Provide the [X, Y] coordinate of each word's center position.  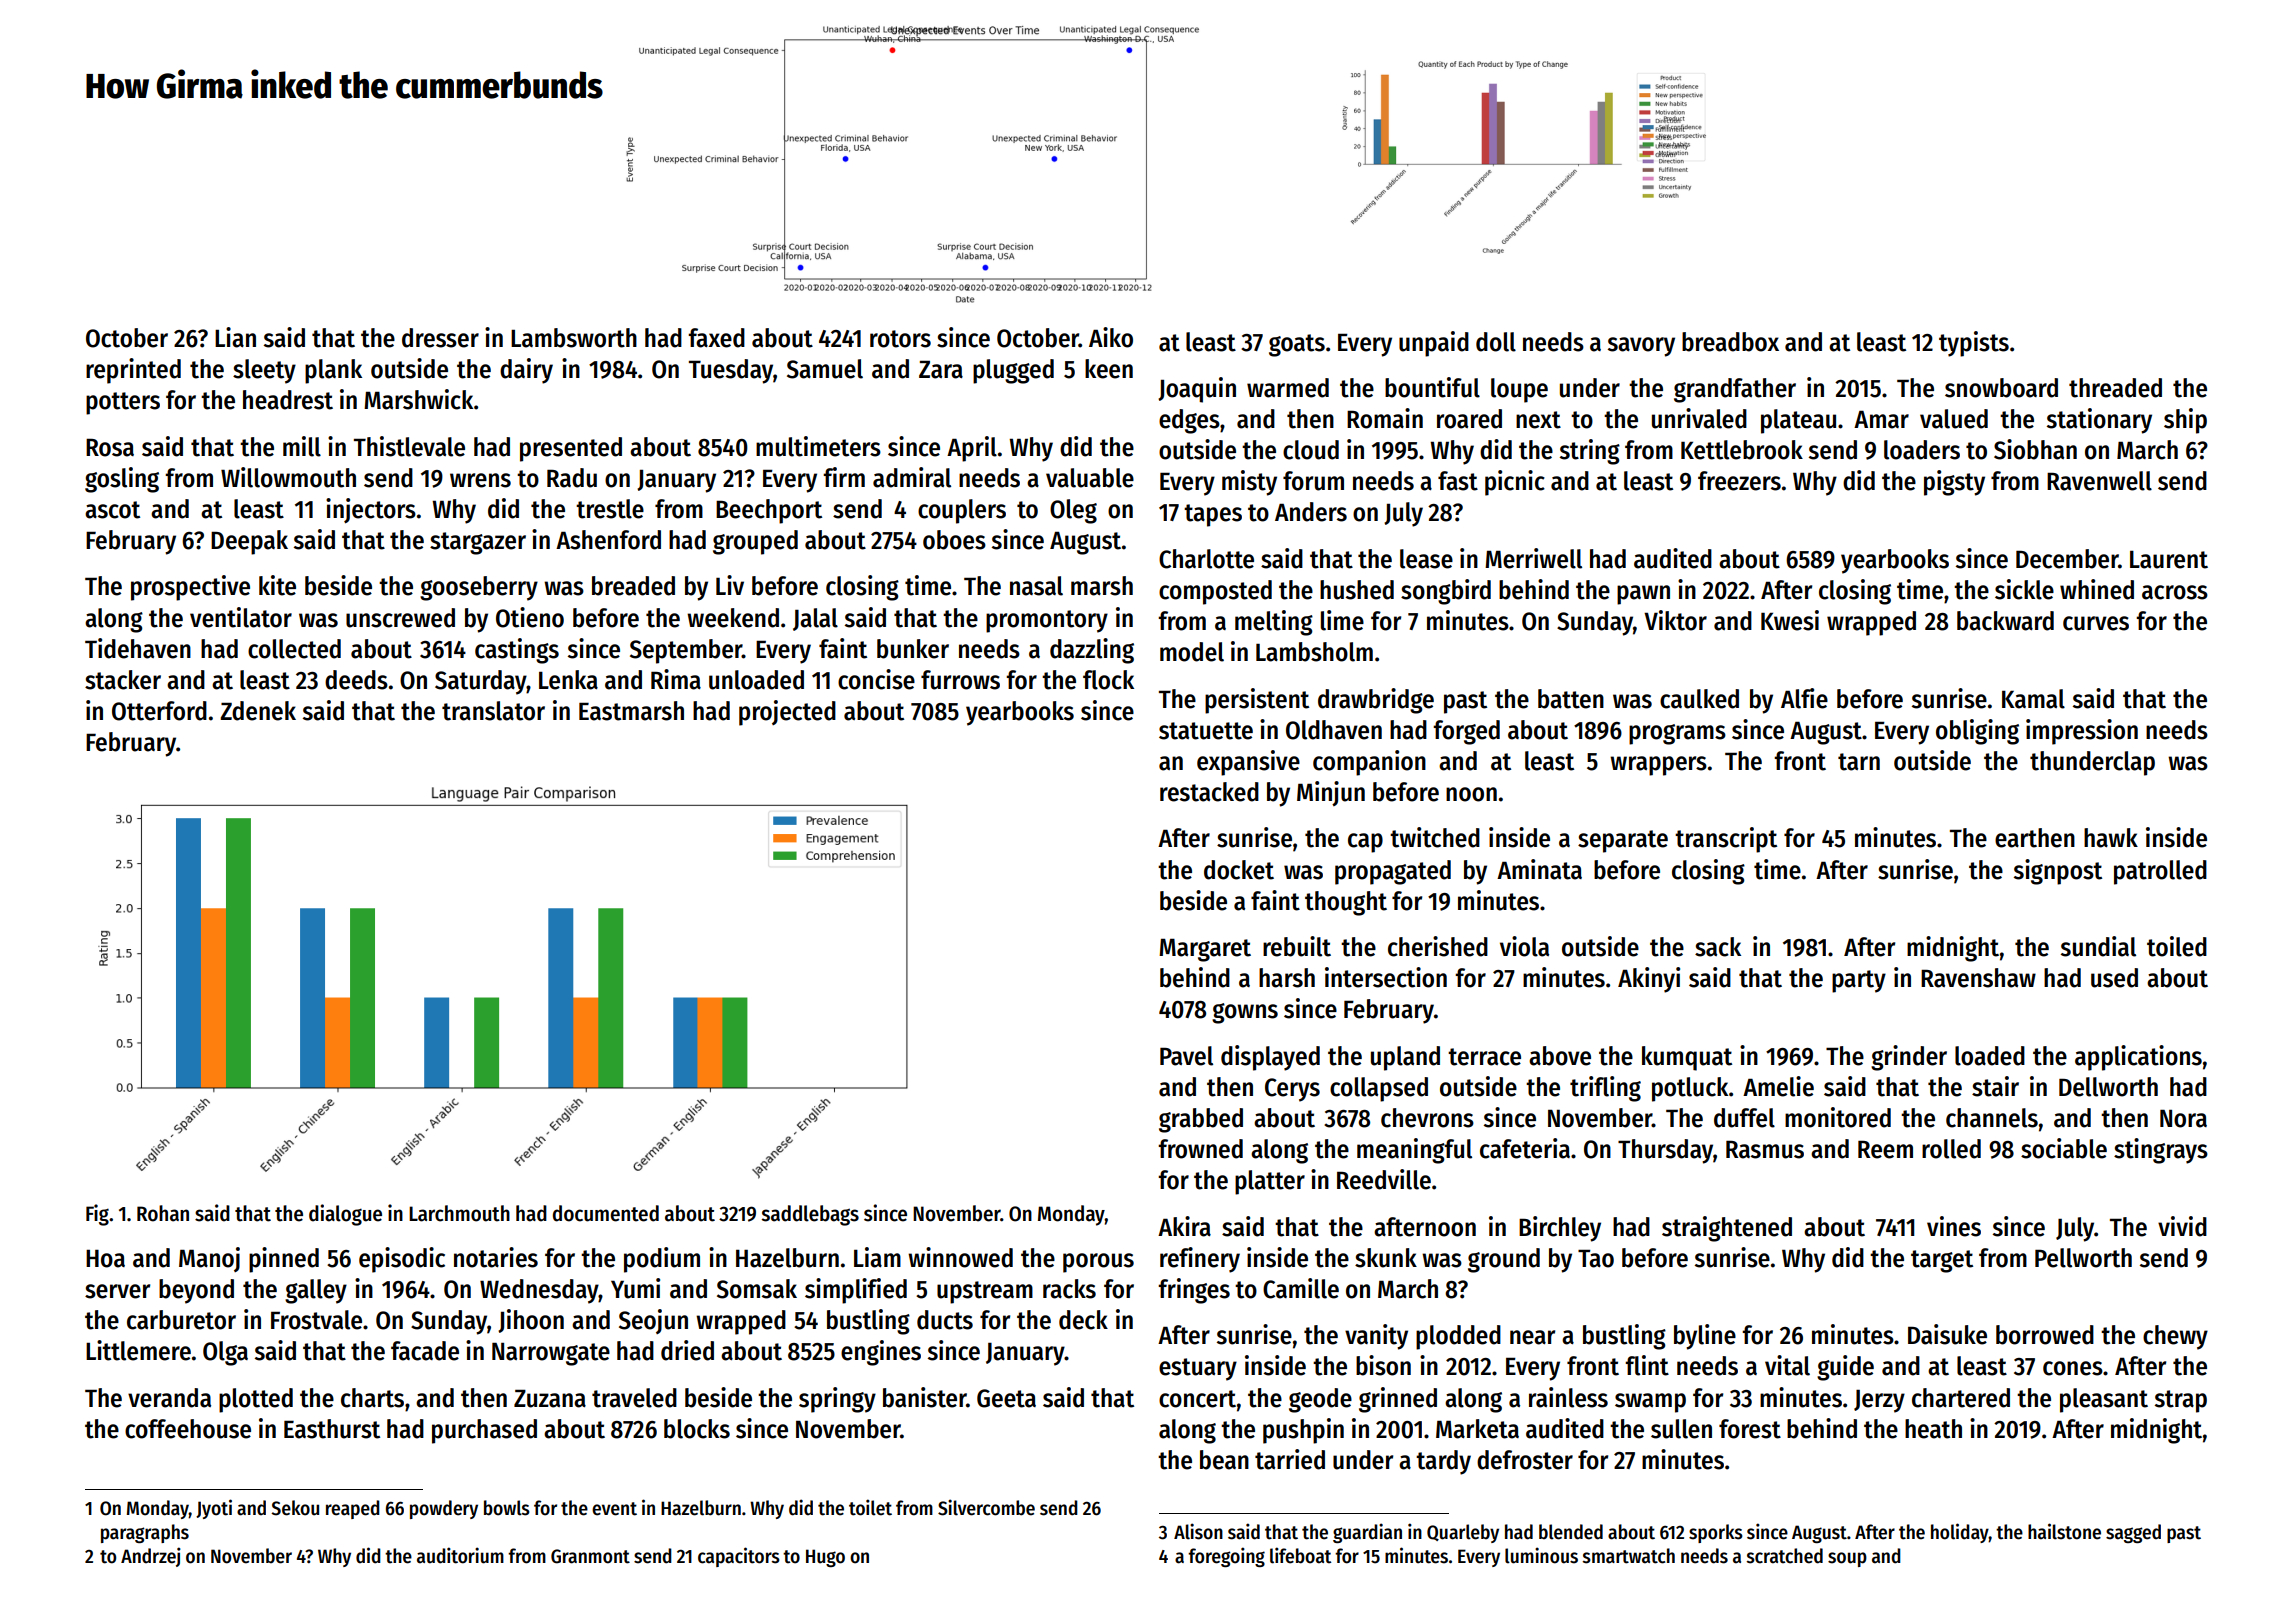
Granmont [590, 1556]
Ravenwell [2099, 481]
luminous [1541, 1555]
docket [1239, 870]
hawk [2111, 838]
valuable [1090, 478]
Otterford [159, 711]
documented [606, 1213]
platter [1270, 1182]
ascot [112, 510]
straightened [1727, 1229]
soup [1847, 1559]
